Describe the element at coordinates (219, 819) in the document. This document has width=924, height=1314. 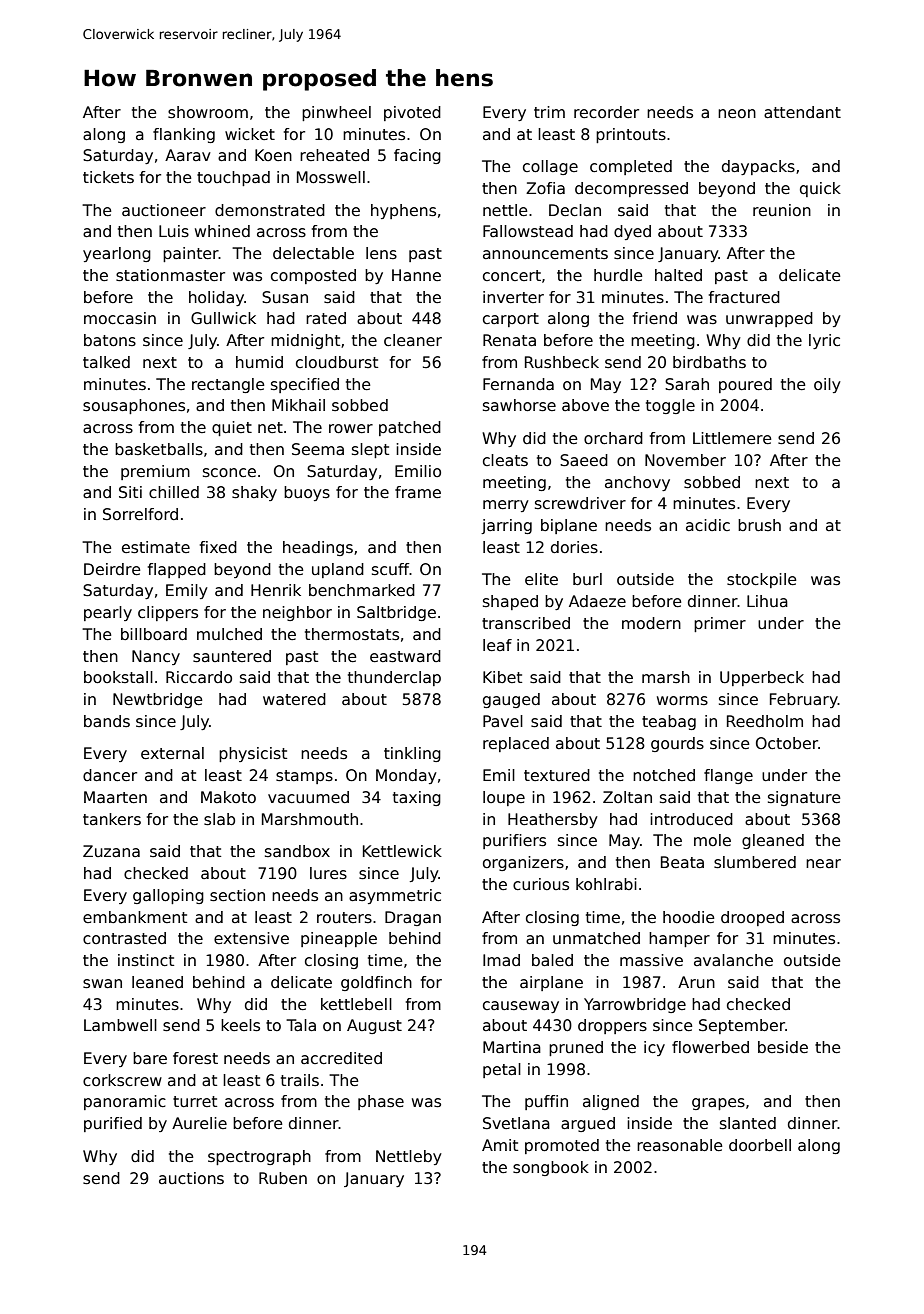
I see `slab` at that location.
